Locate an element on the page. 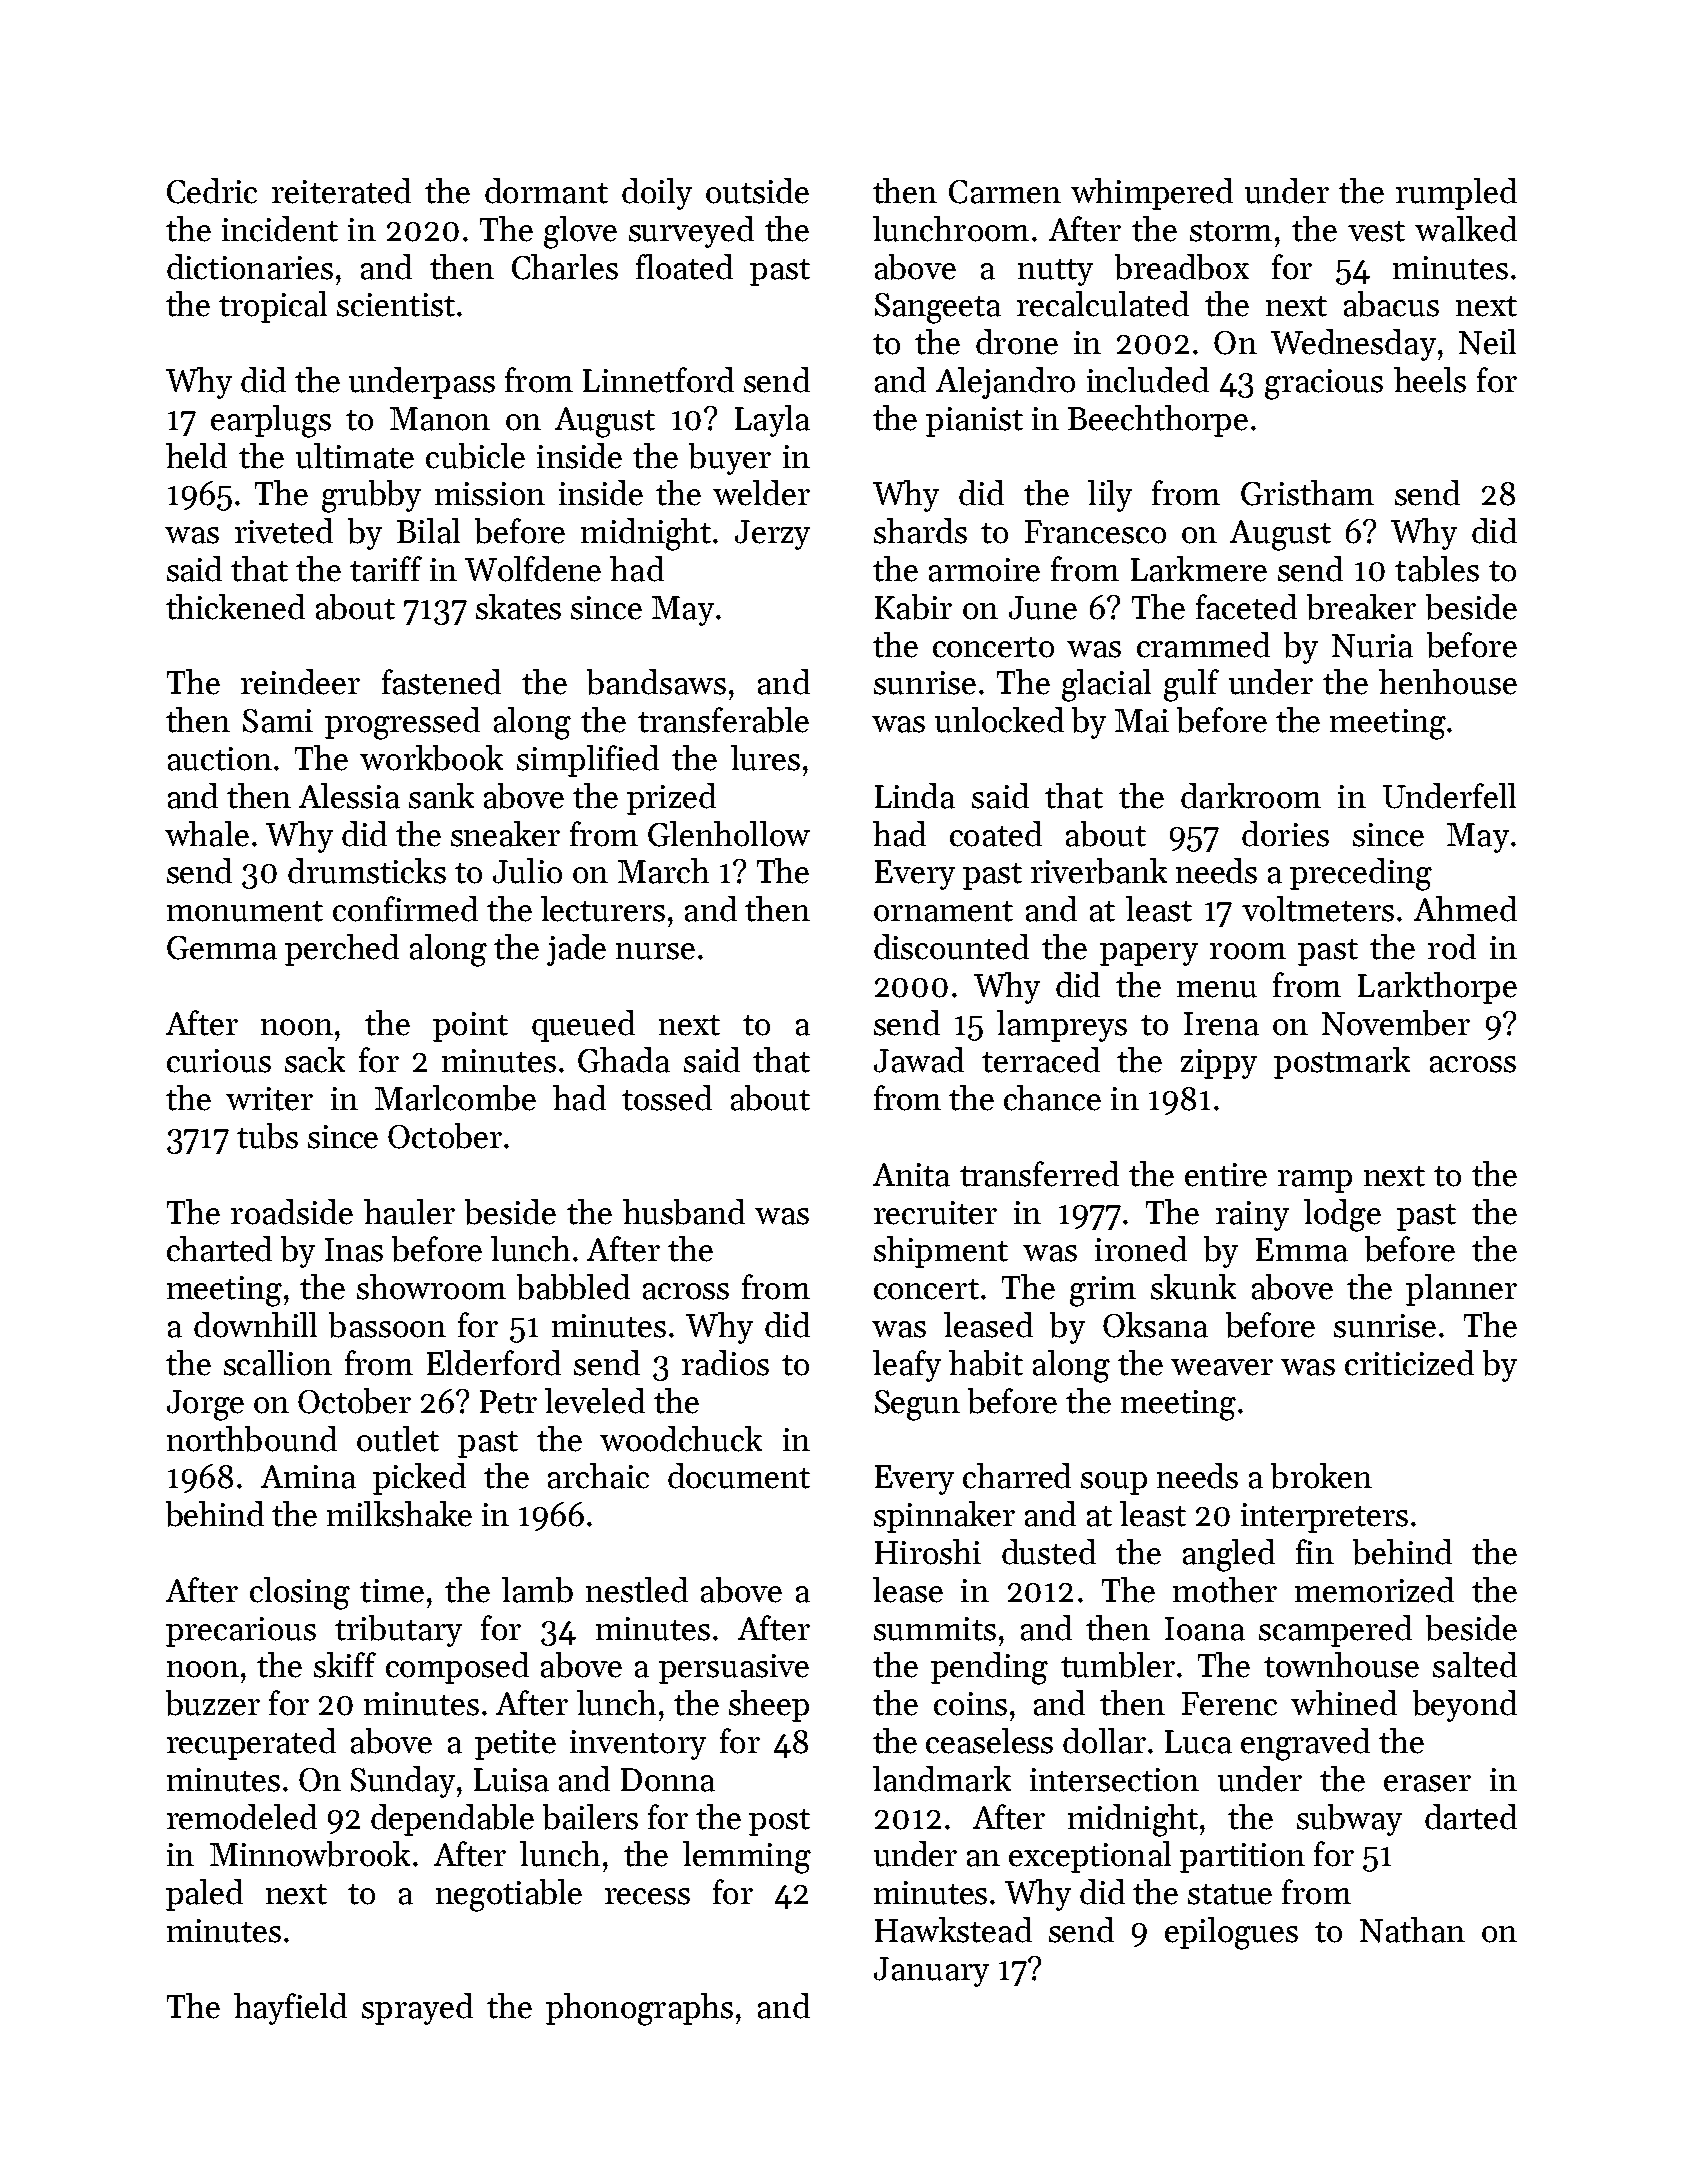 This image has width=1683, height=2178. bandsaws is located at coordinates (656, 682).
